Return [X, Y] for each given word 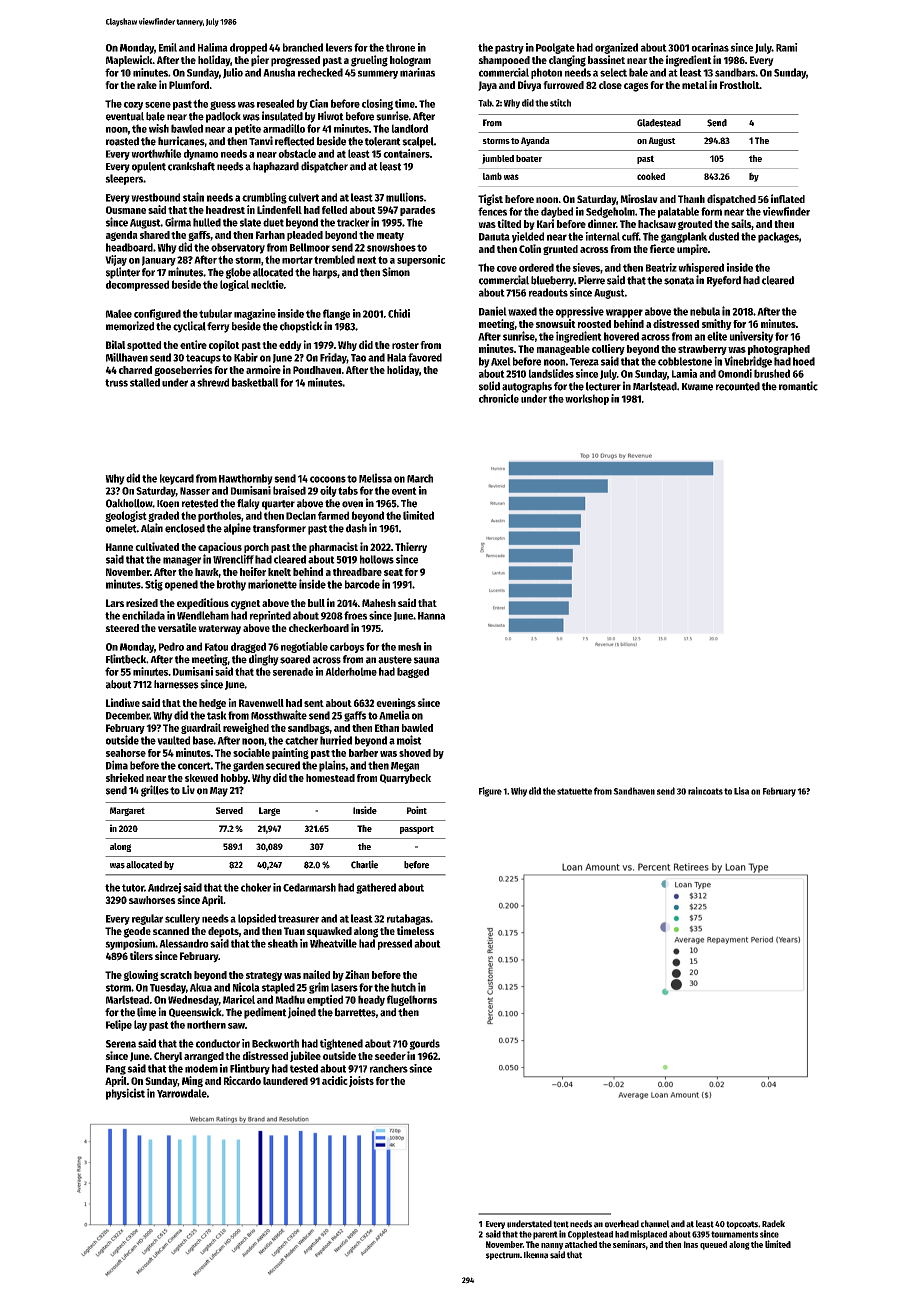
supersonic [421, 260]
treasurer [298, 919]
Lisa [741, 791]
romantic [798, 386]
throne [400, 47]
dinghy [264, 660]
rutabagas [408, 919]
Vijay [116, 260]
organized [616, 48]
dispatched [731, 200]
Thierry [411, 547]
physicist [125, 1094]
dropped [248, 48]
